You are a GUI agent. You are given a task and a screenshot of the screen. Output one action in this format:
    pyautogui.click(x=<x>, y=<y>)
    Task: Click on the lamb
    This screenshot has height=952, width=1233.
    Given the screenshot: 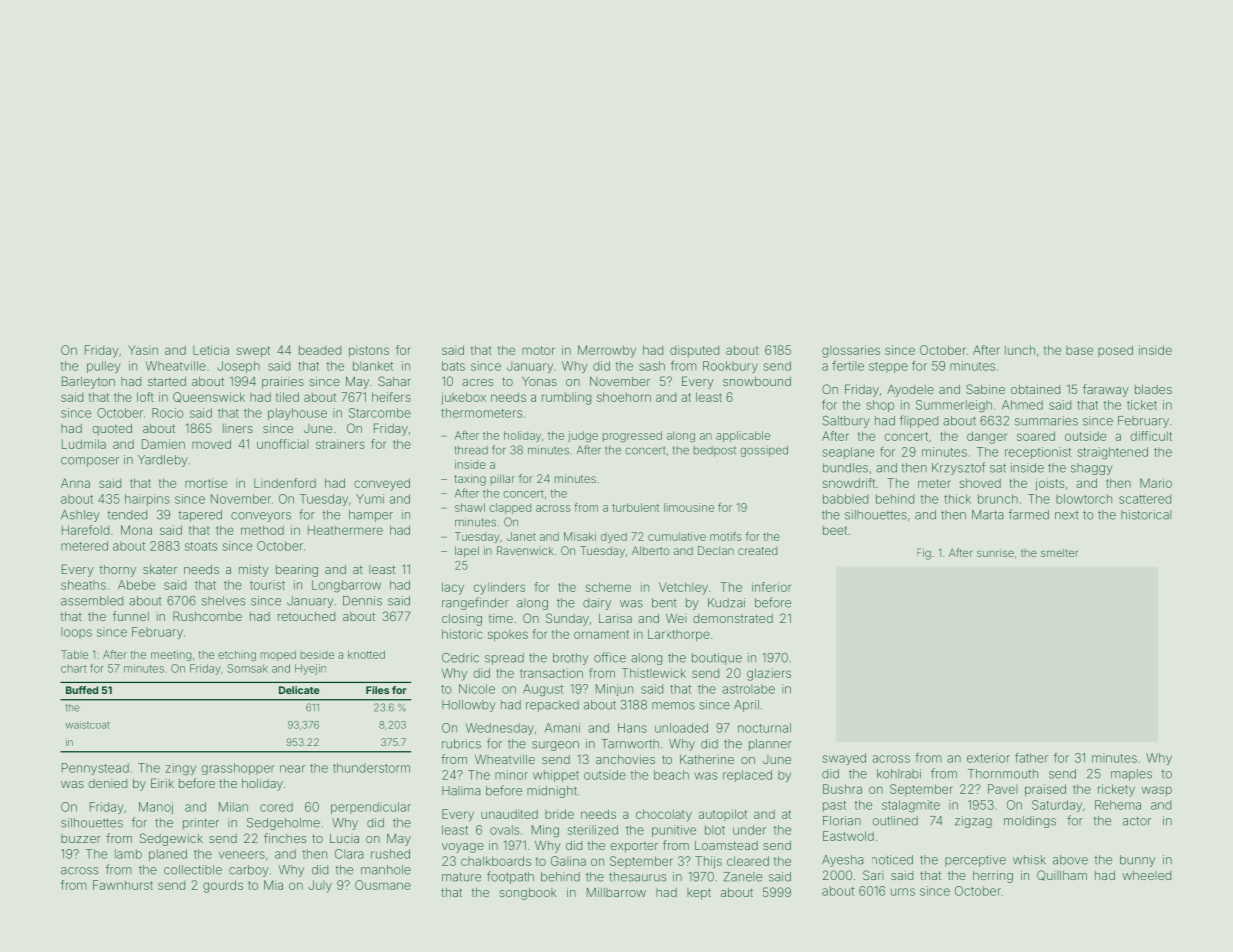 What is the action you would take?
    pyautogui.click(x=128, y=854)
